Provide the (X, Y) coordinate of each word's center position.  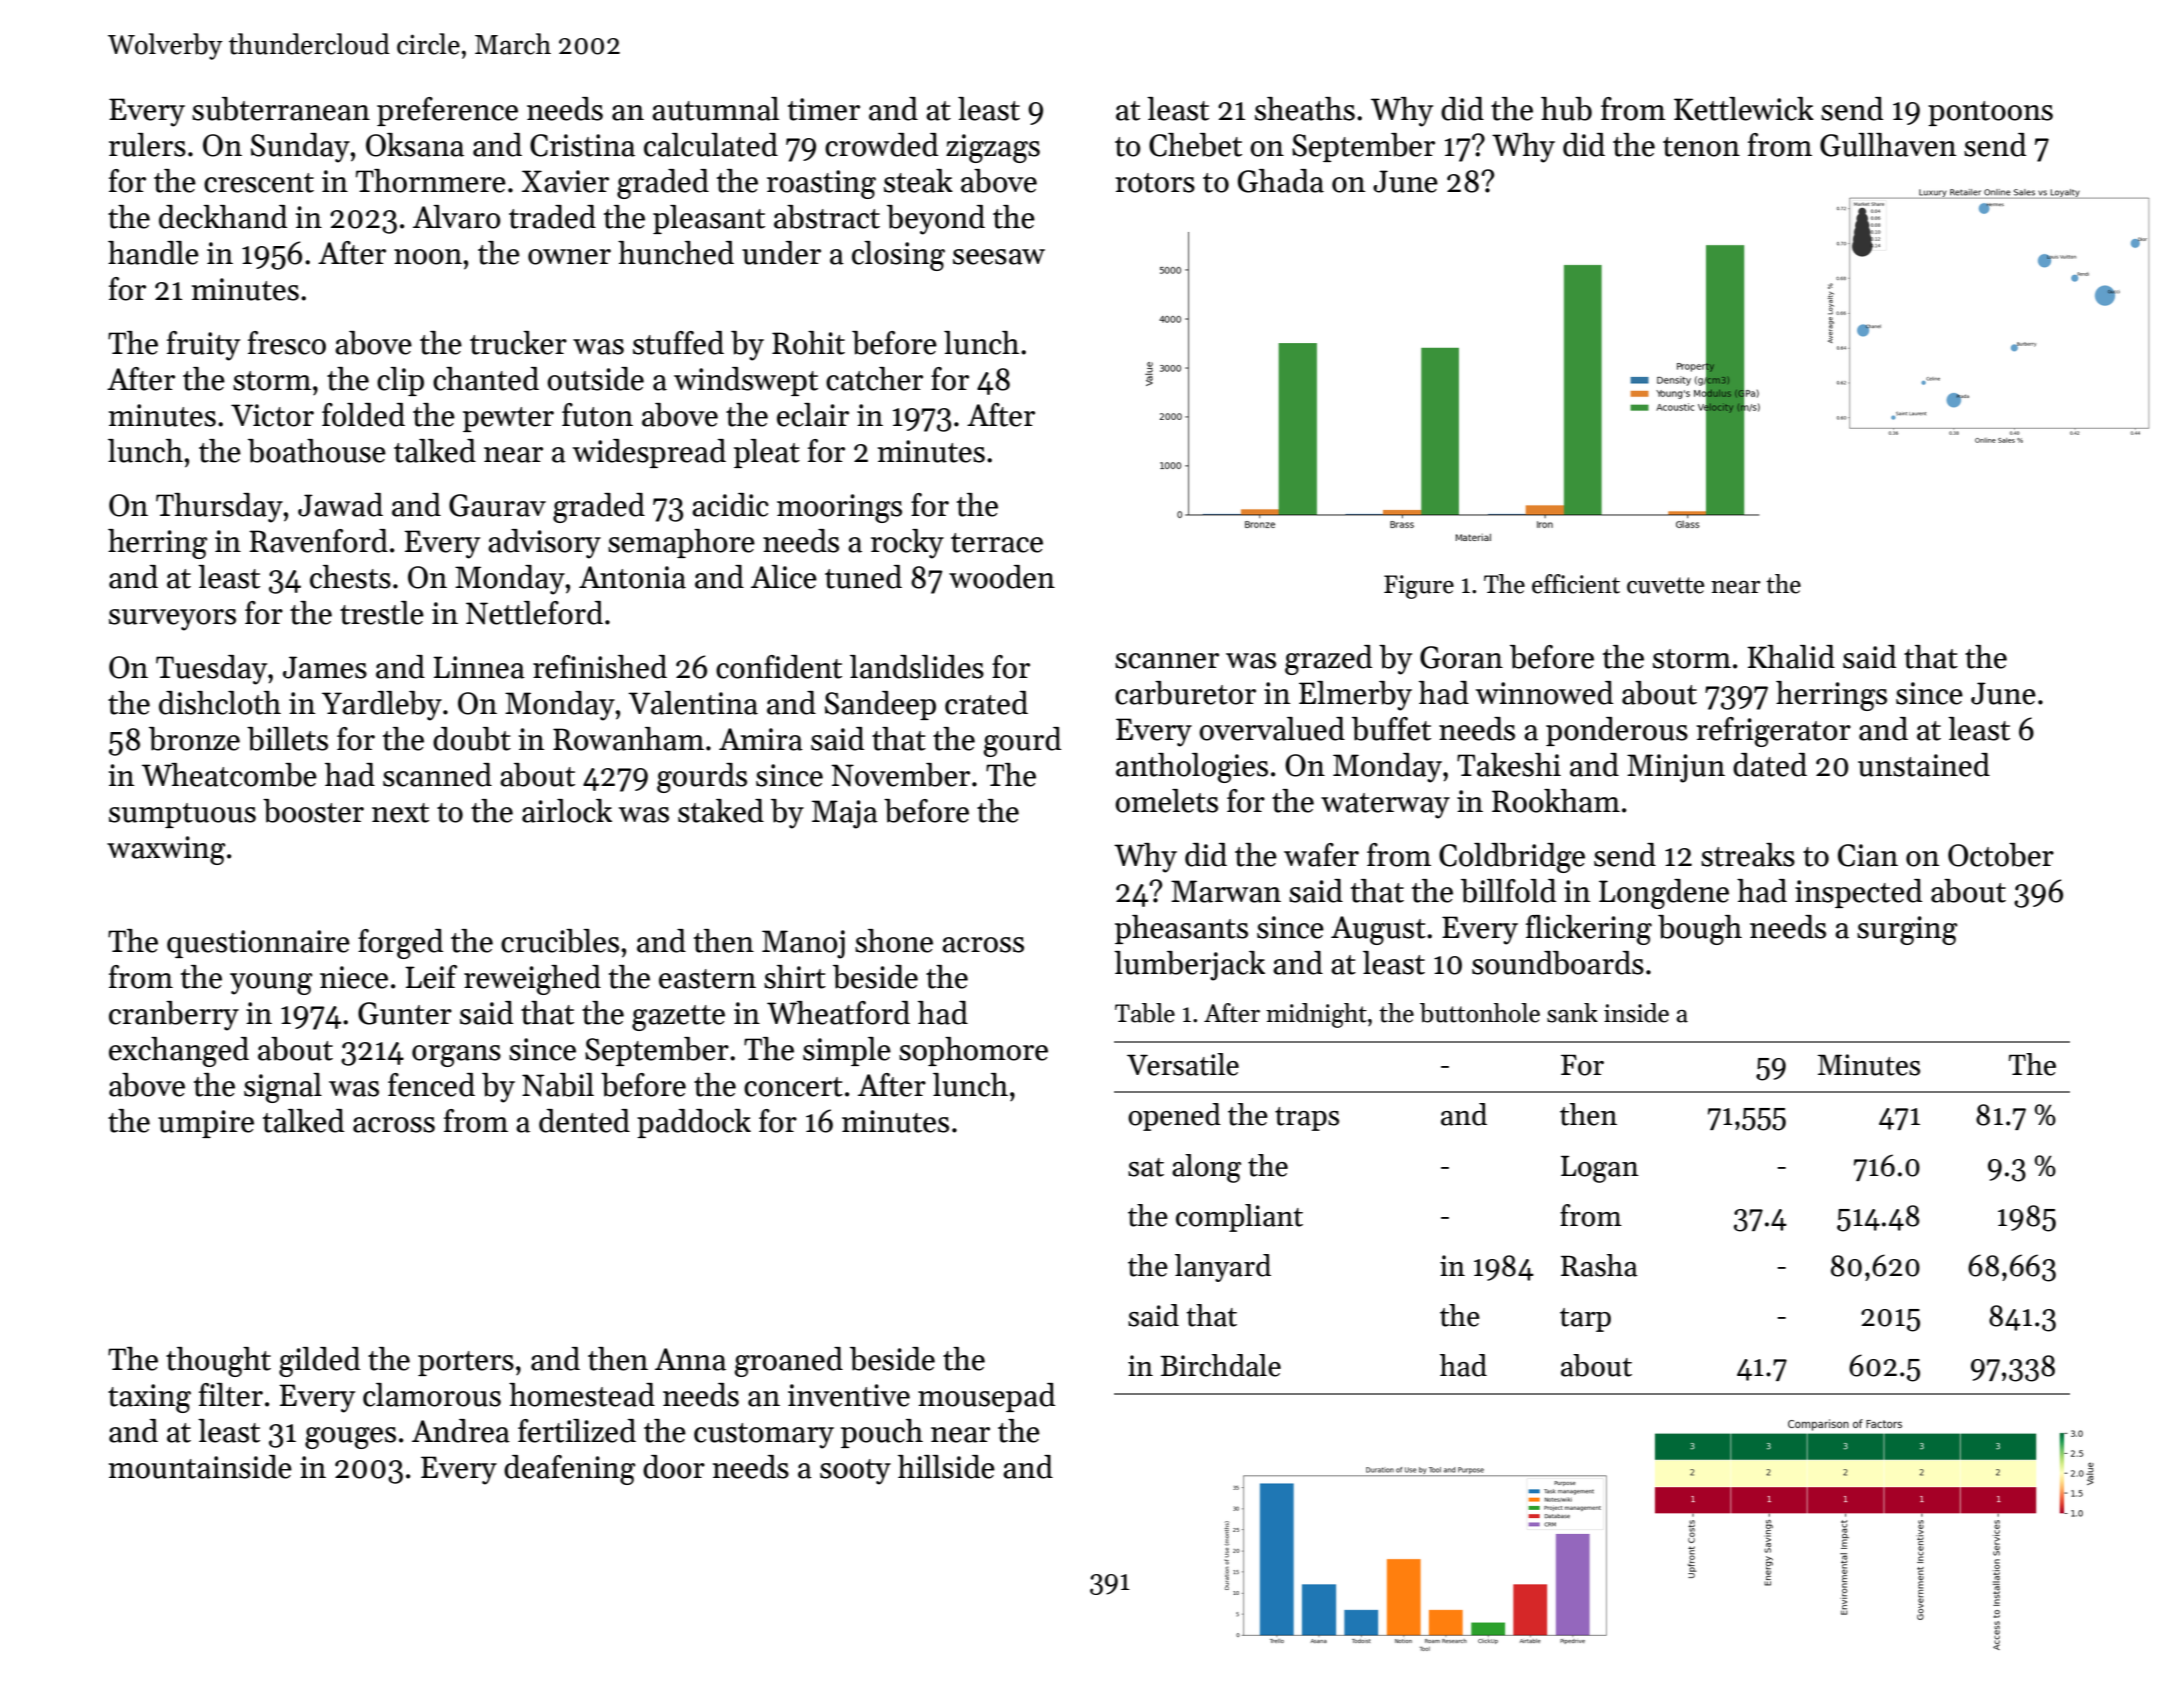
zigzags (993, 148)
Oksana (415, 145)
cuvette (1665, 585)
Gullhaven (1888, 145)
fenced (431, 1085)
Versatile (1183, 1064)
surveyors (172, 620)
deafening (569, 1470)
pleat (767, 453)
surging (1907, 930)
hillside (946, 1467)
